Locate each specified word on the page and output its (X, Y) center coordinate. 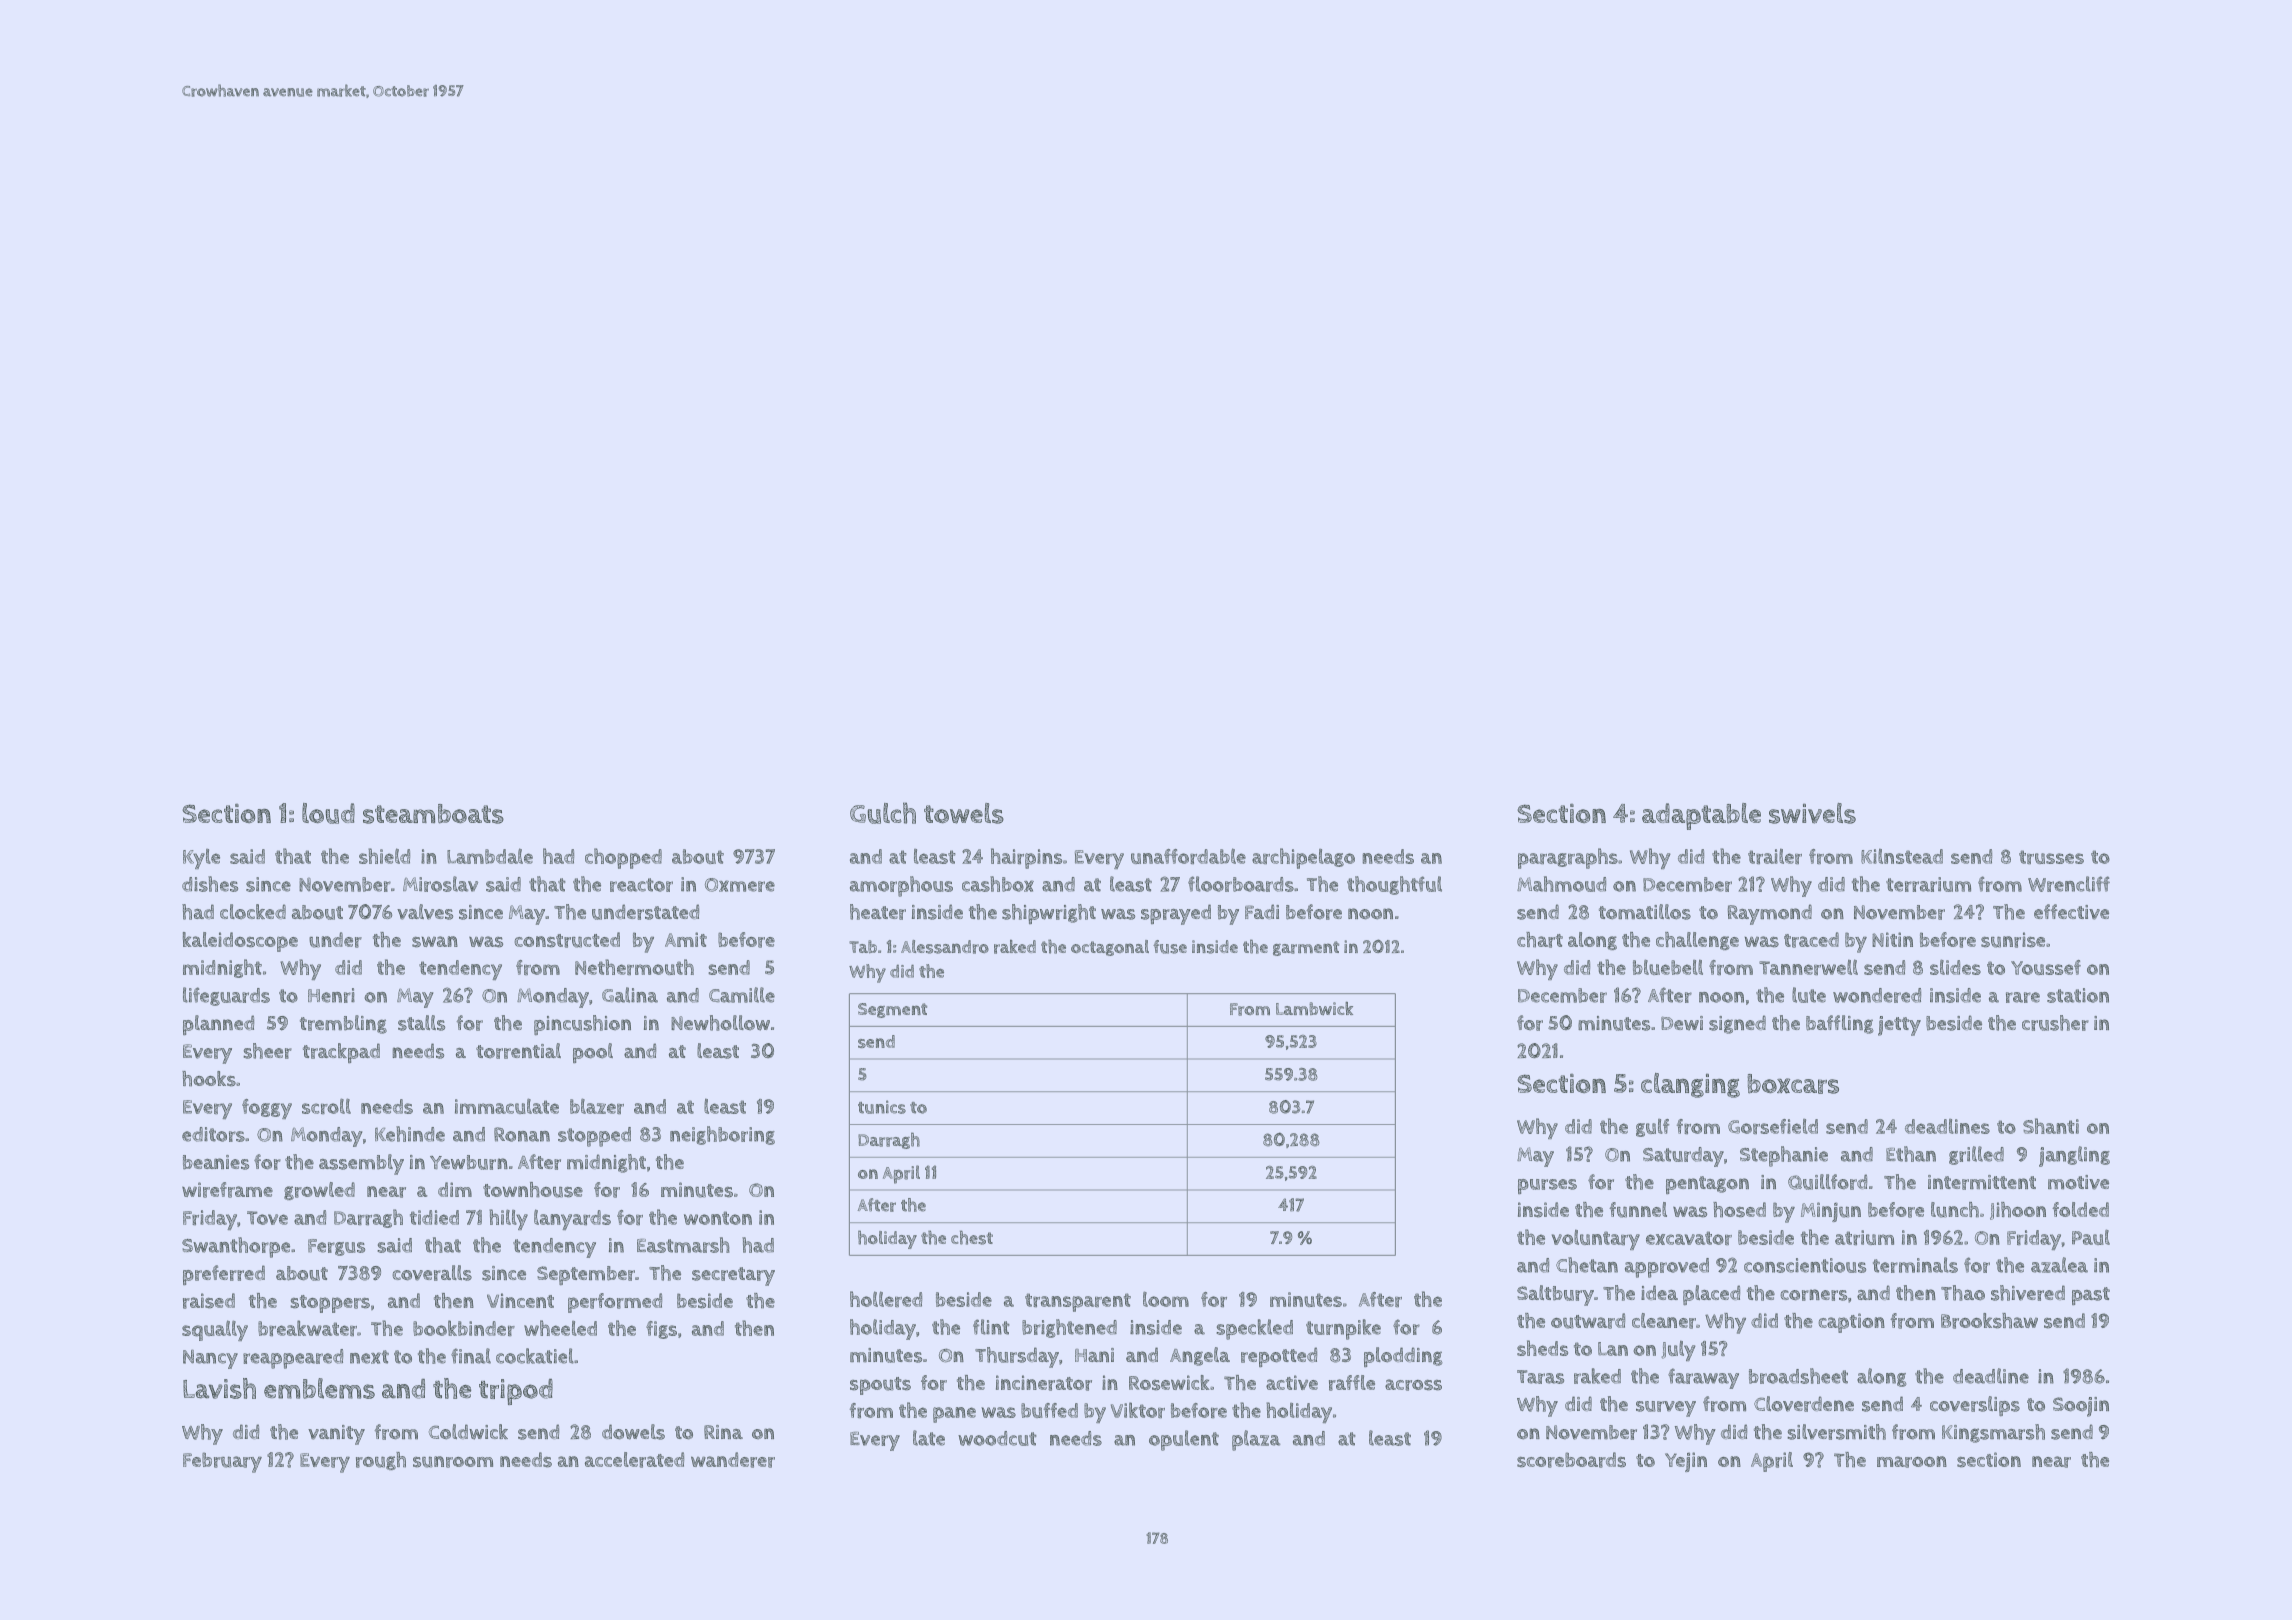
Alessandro (945, 947)
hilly (508, 1219)
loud (328, 813)
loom (1166, 1299)
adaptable (1701, 816)
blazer (597, 1106)
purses (1547, 1186)
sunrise (2013, 940)
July (1678, 1350)
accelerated (634, 1460)
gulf (1653, 1128)
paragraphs (1568, 858)
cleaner (1664, 1321)
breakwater (307, 1328)
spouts (880, 1386)
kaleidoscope (240, 942)
